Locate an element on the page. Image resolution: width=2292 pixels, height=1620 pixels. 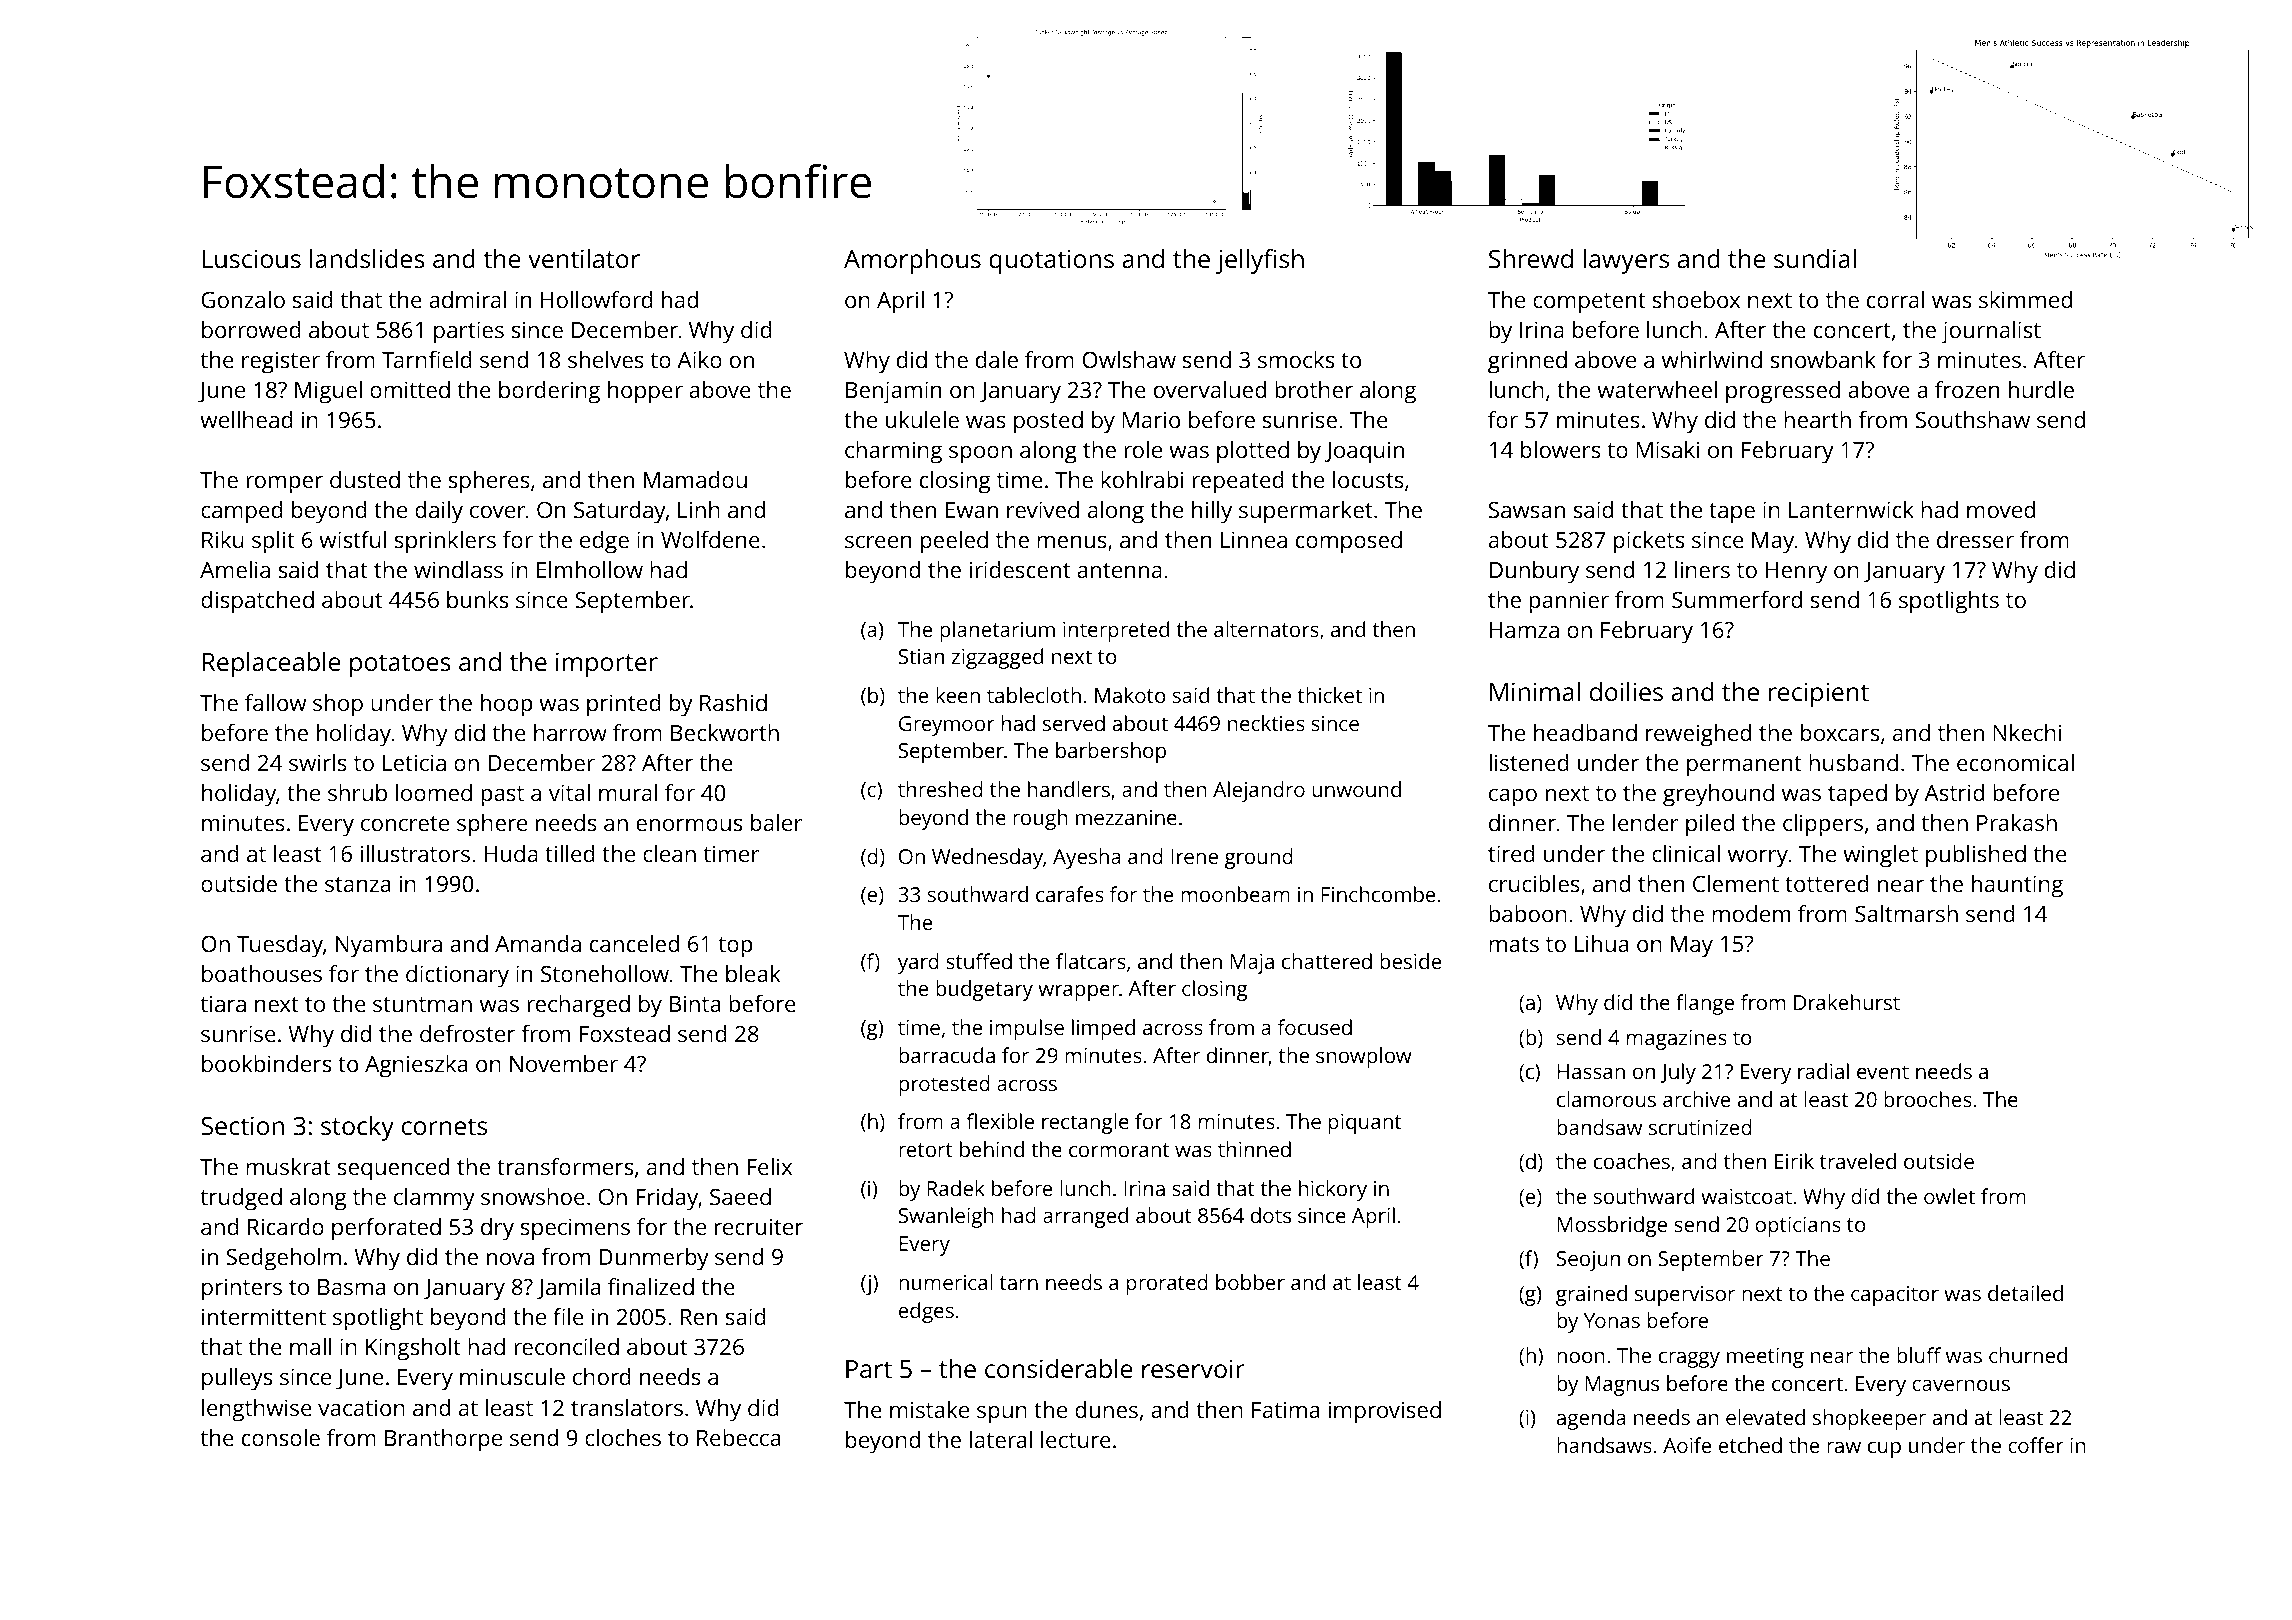
Aiko is located at coordinates (699, 359).
